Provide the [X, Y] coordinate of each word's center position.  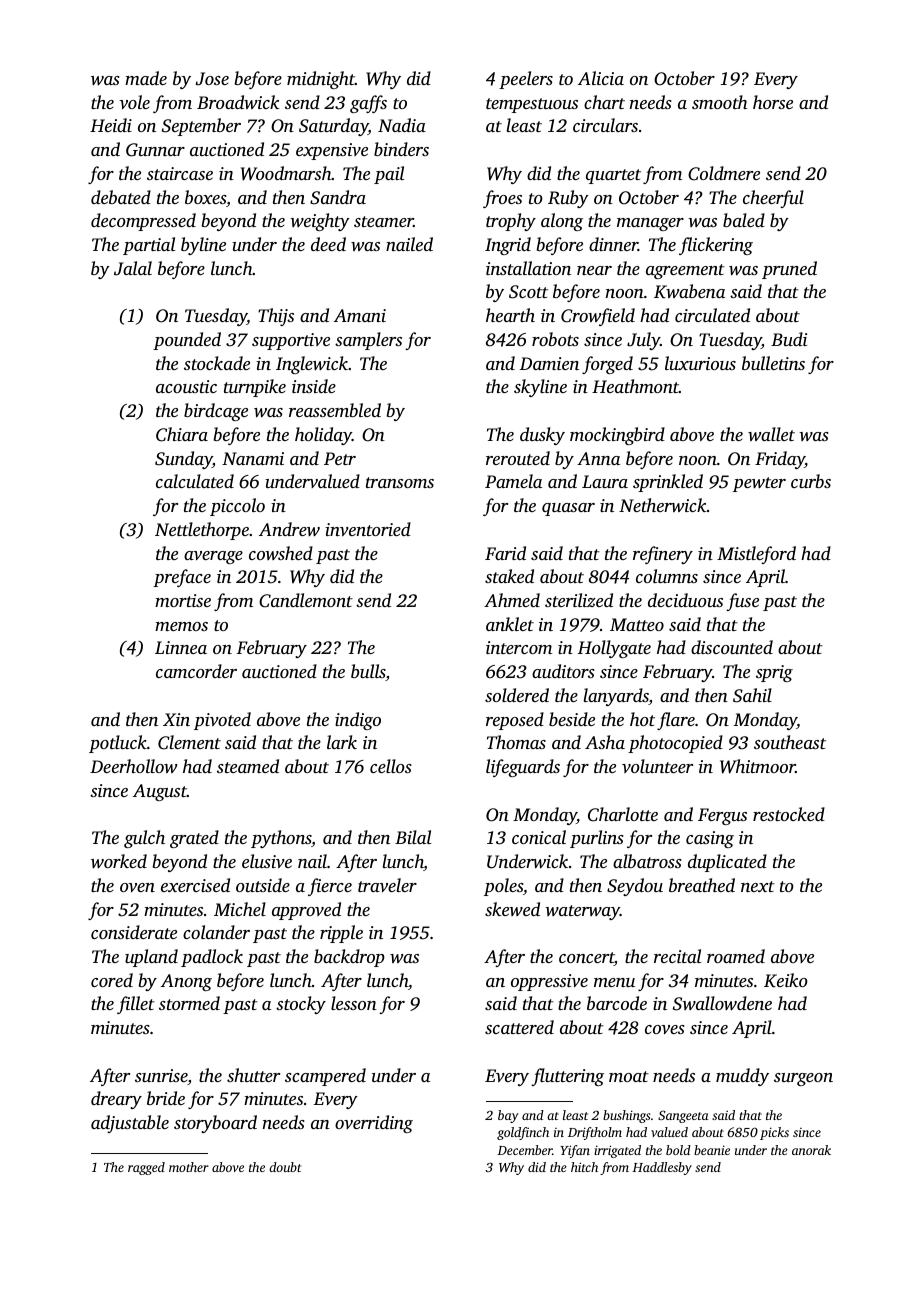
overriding [374, 1124]
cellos [391, 766]
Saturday [333, 127]
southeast [790, 742]
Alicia [601, 78]
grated [194, 839]
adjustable [130, 1124]
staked [509, 576]
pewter [759, 484]
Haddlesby [662, 1168]
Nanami [253, 458]
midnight [321, 80]
